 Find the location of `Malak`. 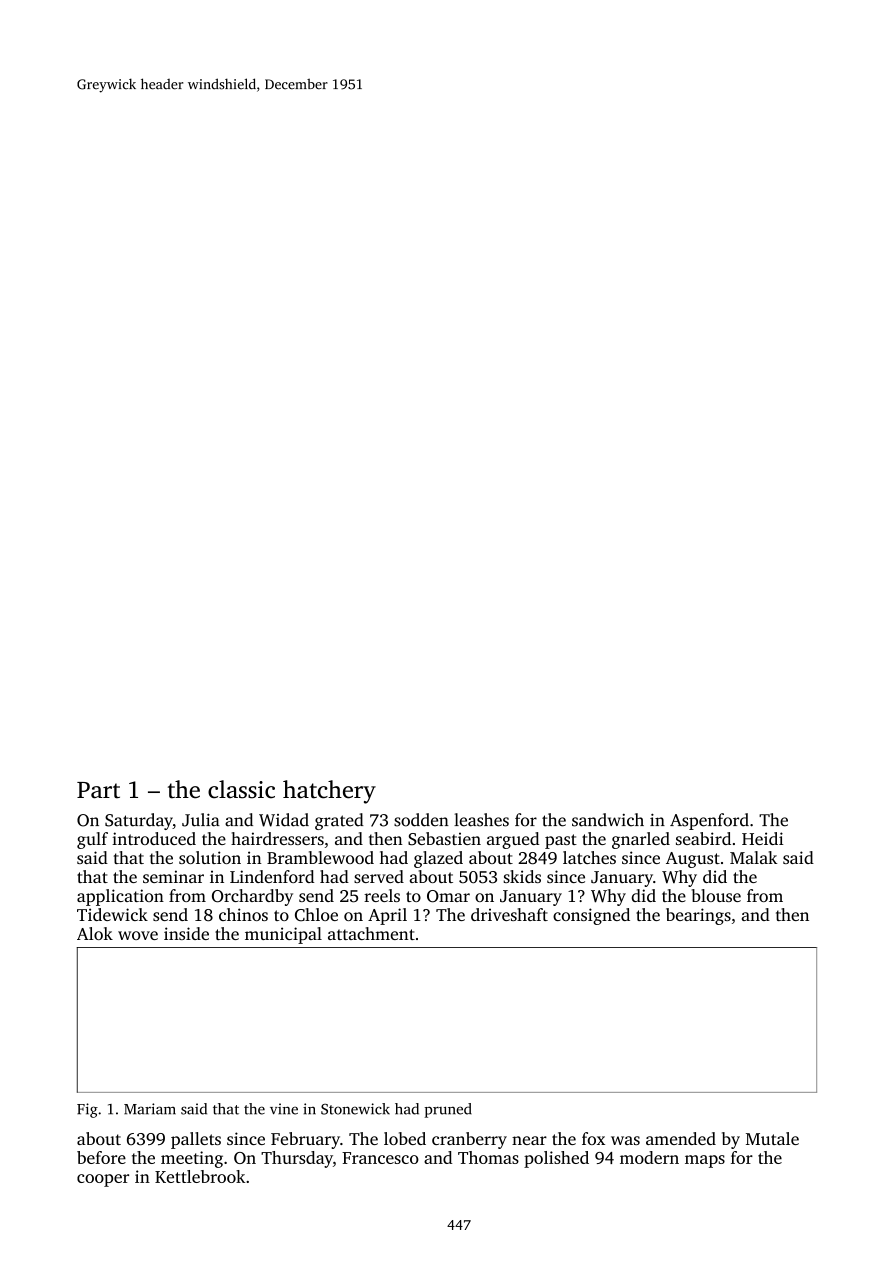

Malak is located at coordinates (753, 857).
